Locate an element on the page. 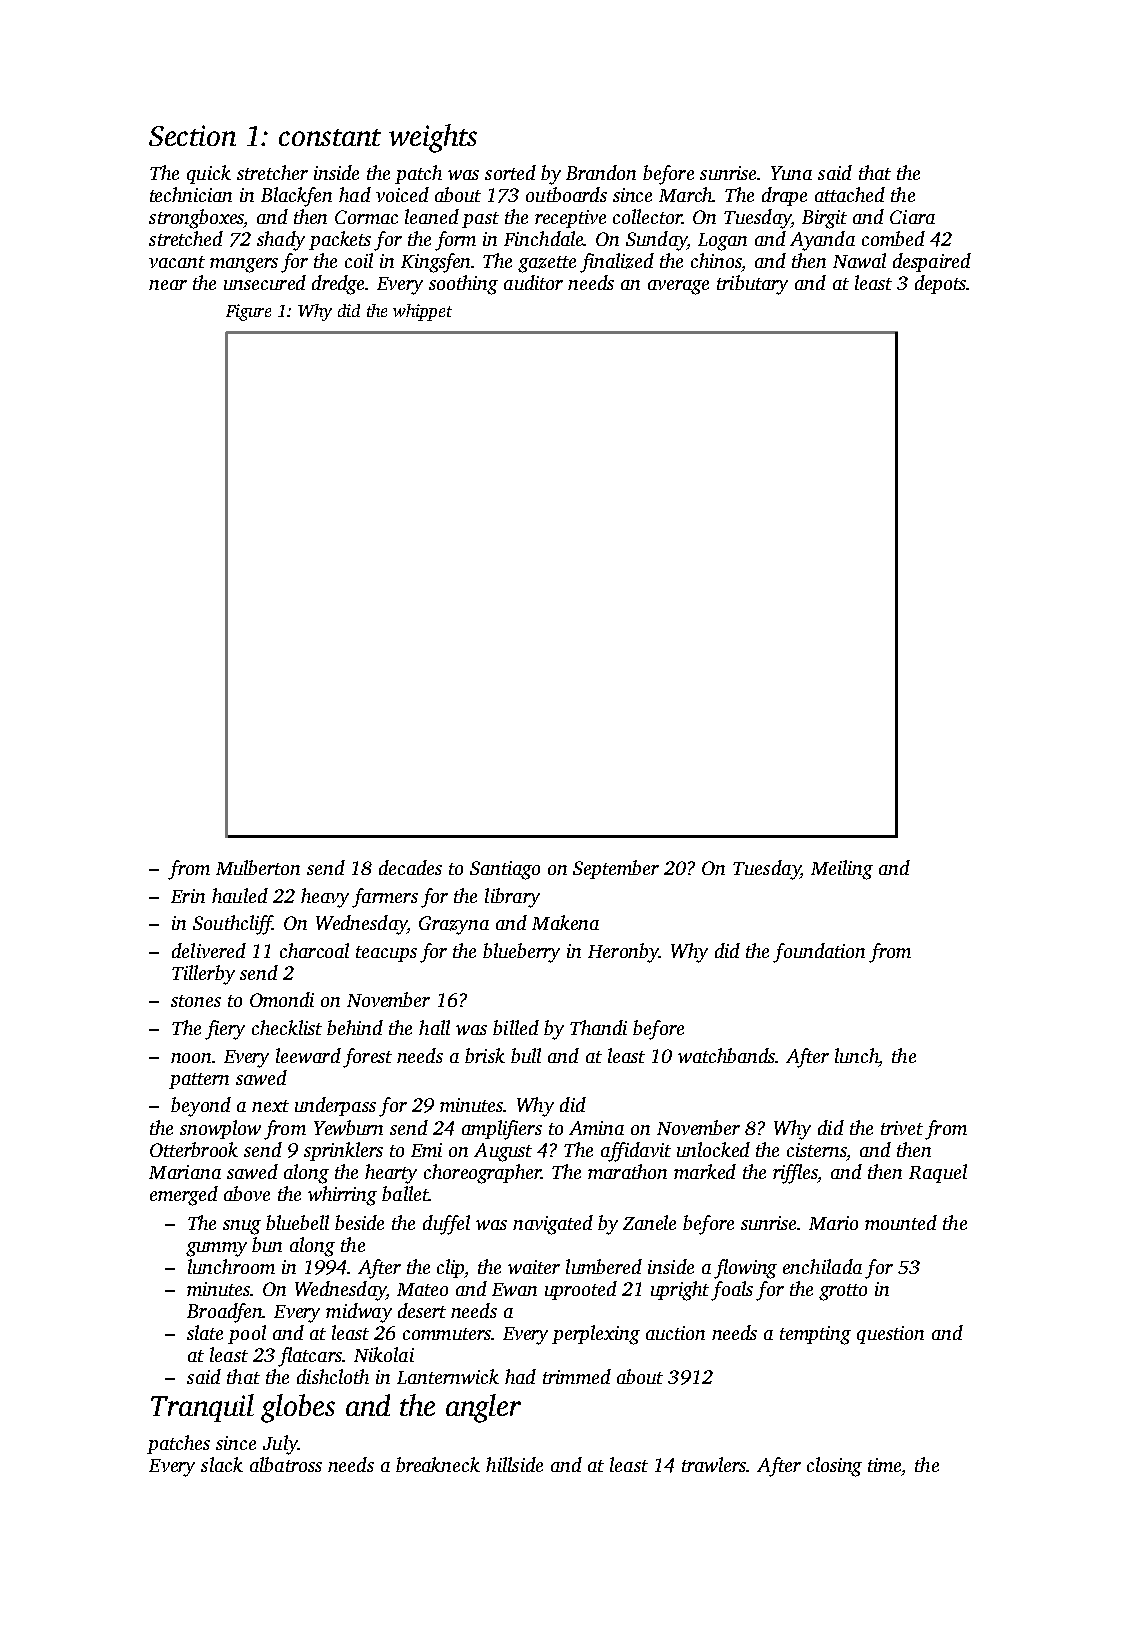  Mulberton is located at coordinates (258, 867).
